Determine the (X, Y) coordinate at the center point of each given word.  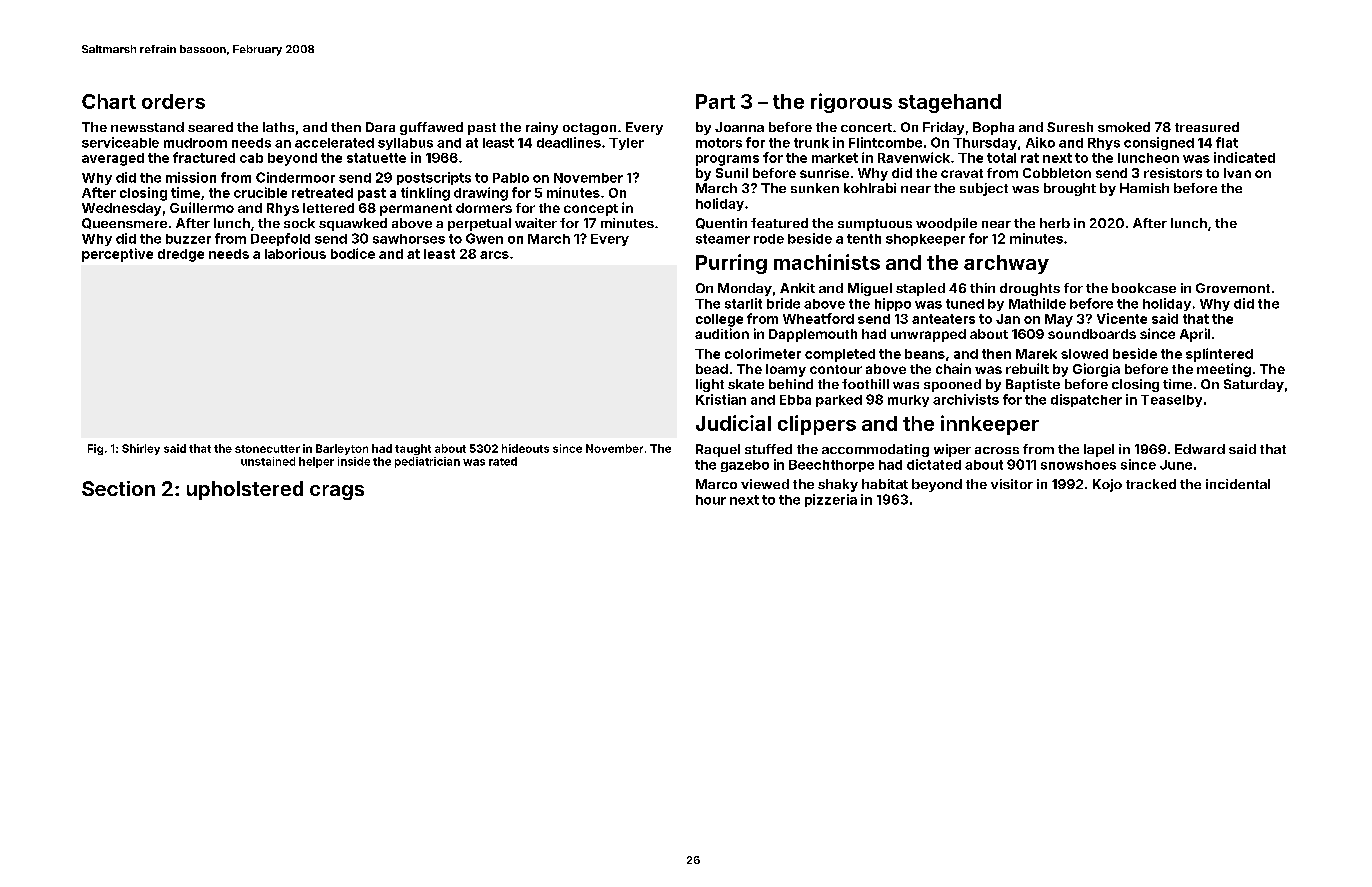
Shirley (141, 449)
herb (1055, 223)
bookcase (1144, 288)
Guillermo (202, 207)
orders (173, 101)
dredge (181, 255)
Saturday (1254, 385)
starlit (743, 303)
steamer (723, 239)
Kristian (721, 399)
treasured (1207, 127)
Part (715, 101)
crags (337, 492)
